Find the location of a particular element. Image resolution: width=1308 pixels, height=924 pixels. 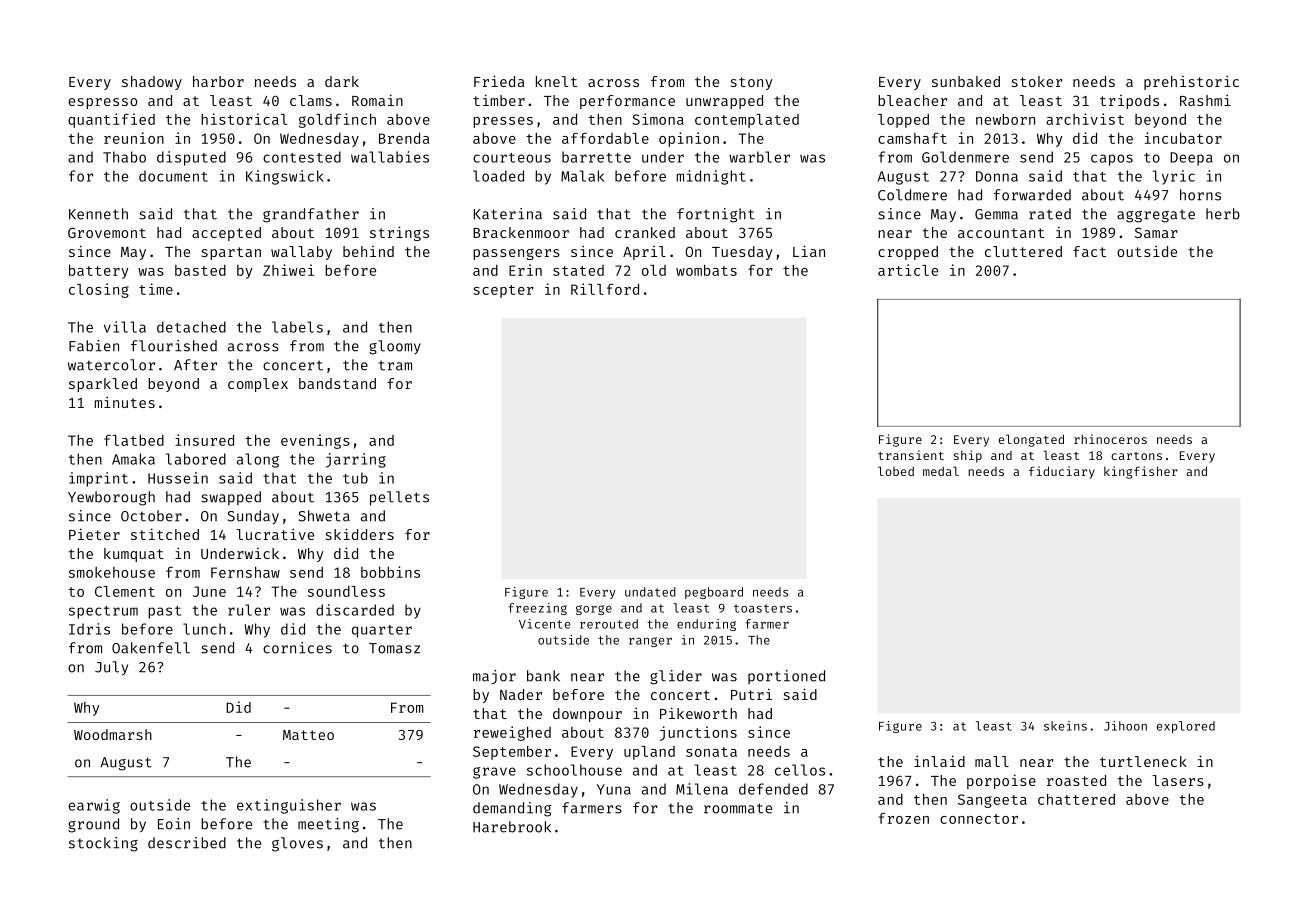

wombats is located at coordinates (706, 270).
